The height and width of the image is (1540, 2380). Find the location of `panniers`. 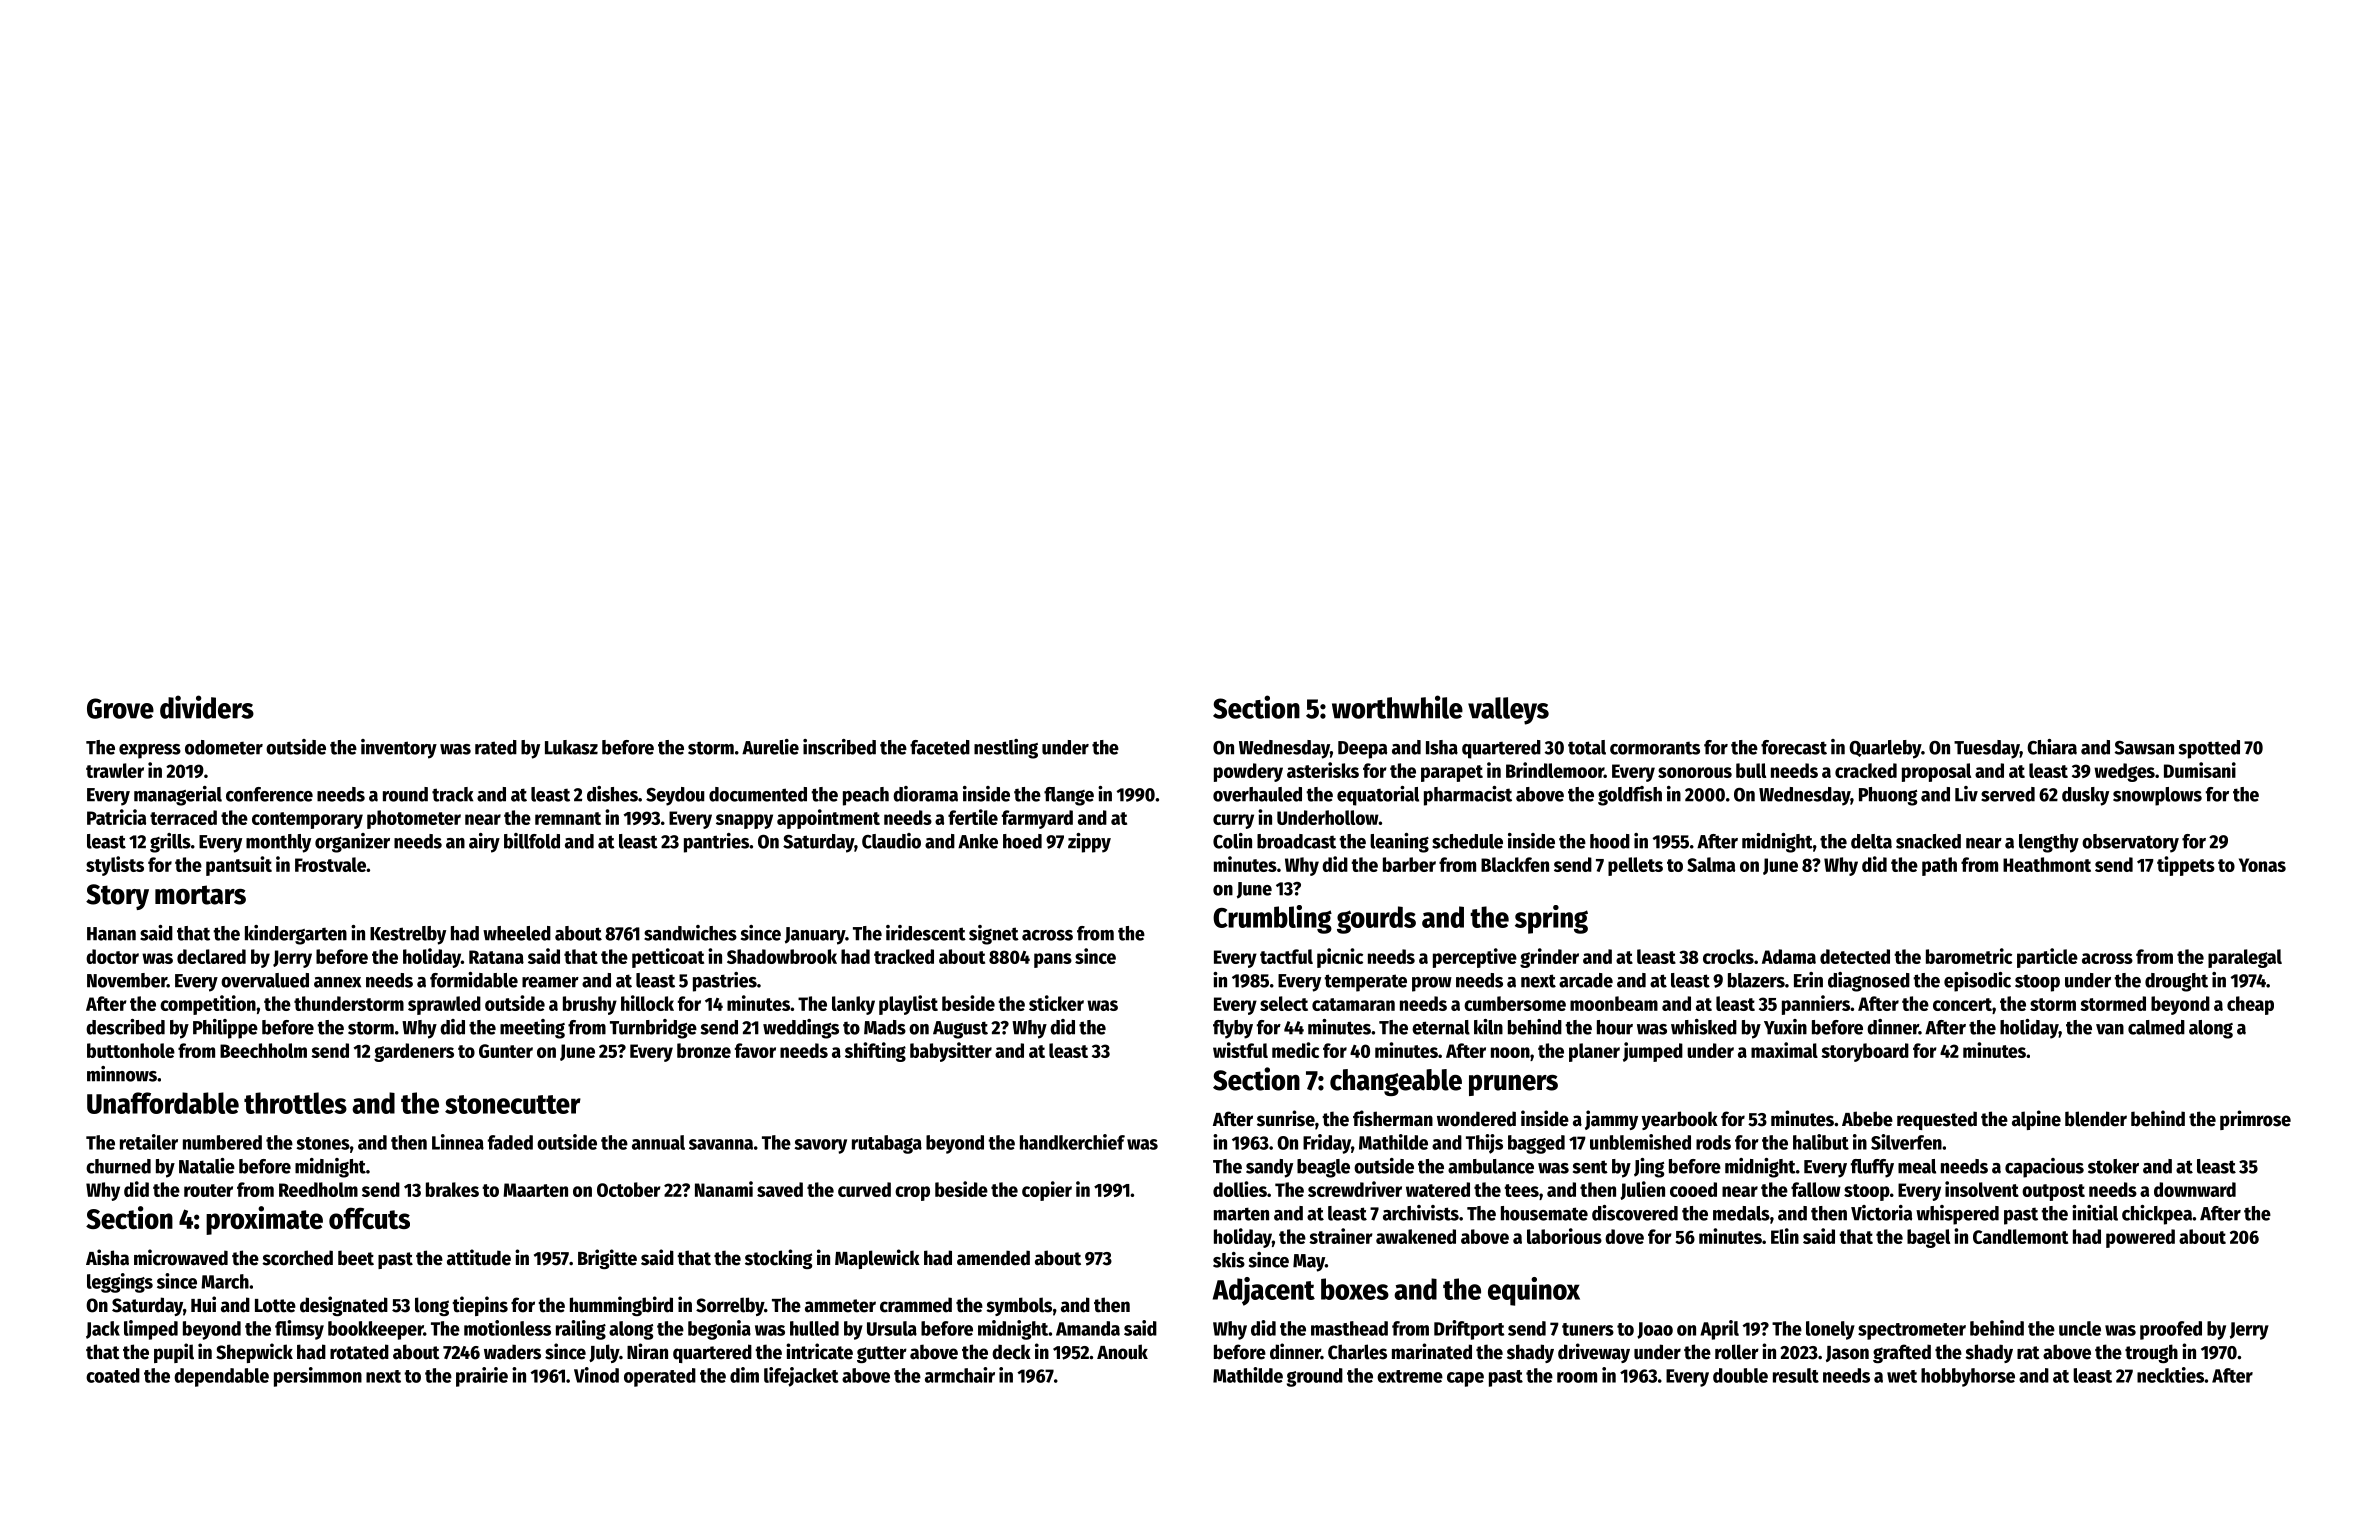

panniers is located at coordinates (1816, 1005).
